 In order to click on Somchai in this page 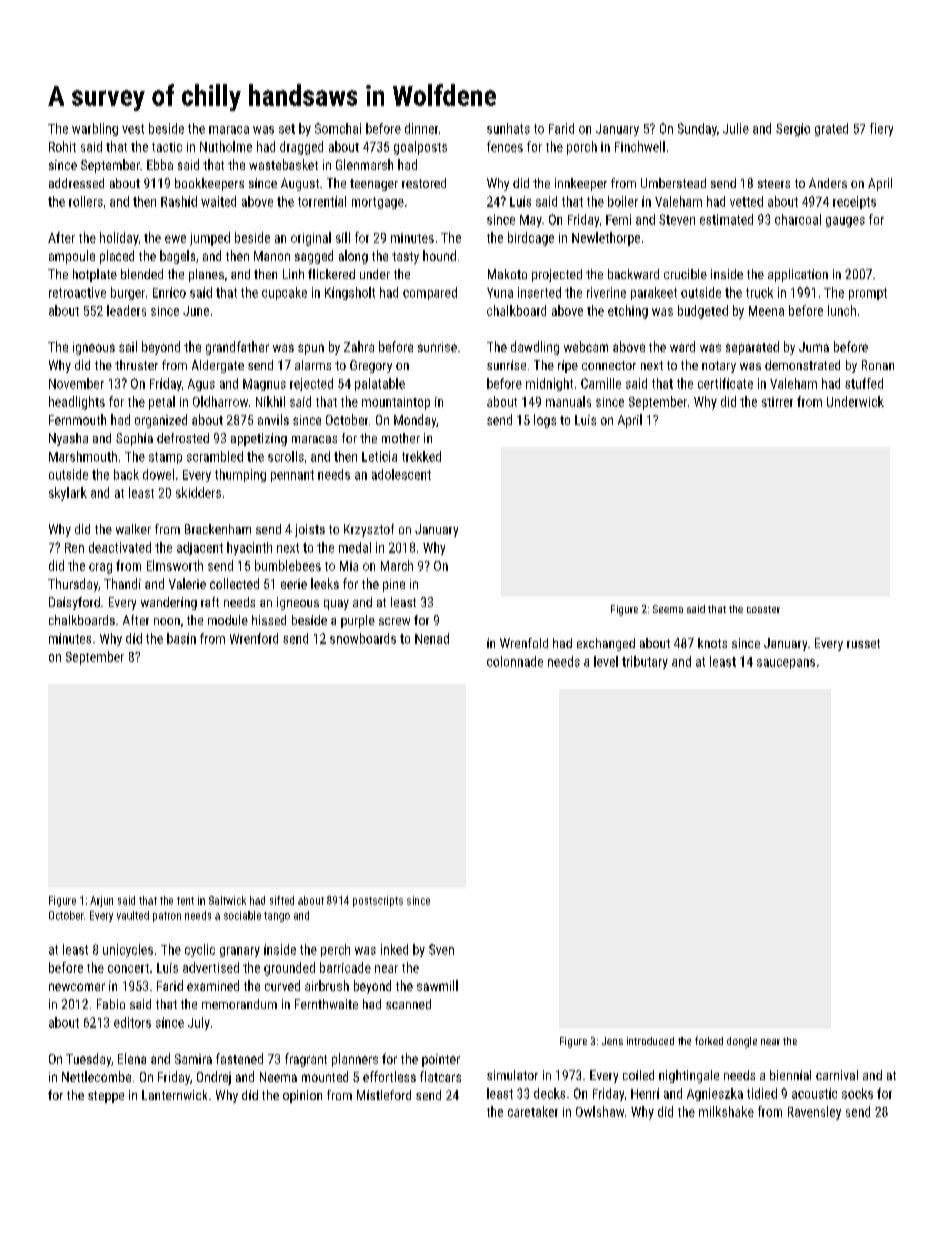, I will do `click(338, 128)`.
